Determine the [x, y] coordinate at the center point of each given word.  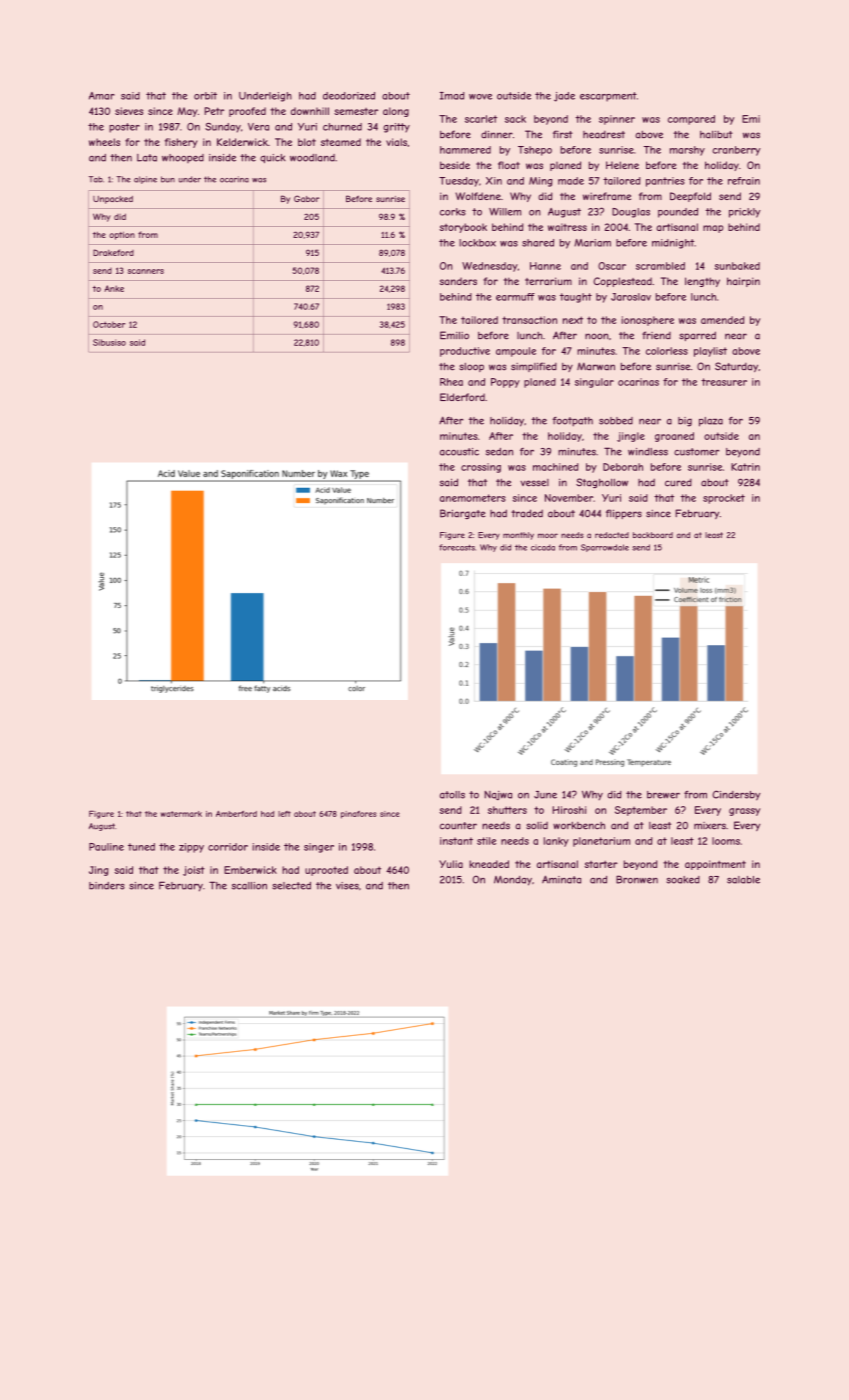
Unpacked [113, 200]
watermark [181, 814]
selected [291, 886]
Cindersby [736, 795]
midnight [673, 244]
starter [601, 864]
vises [347, 886]
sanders [458, 281]
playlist [710, 352]
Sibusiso [109, 342]
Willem [505, 212]
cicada [543, 547]
